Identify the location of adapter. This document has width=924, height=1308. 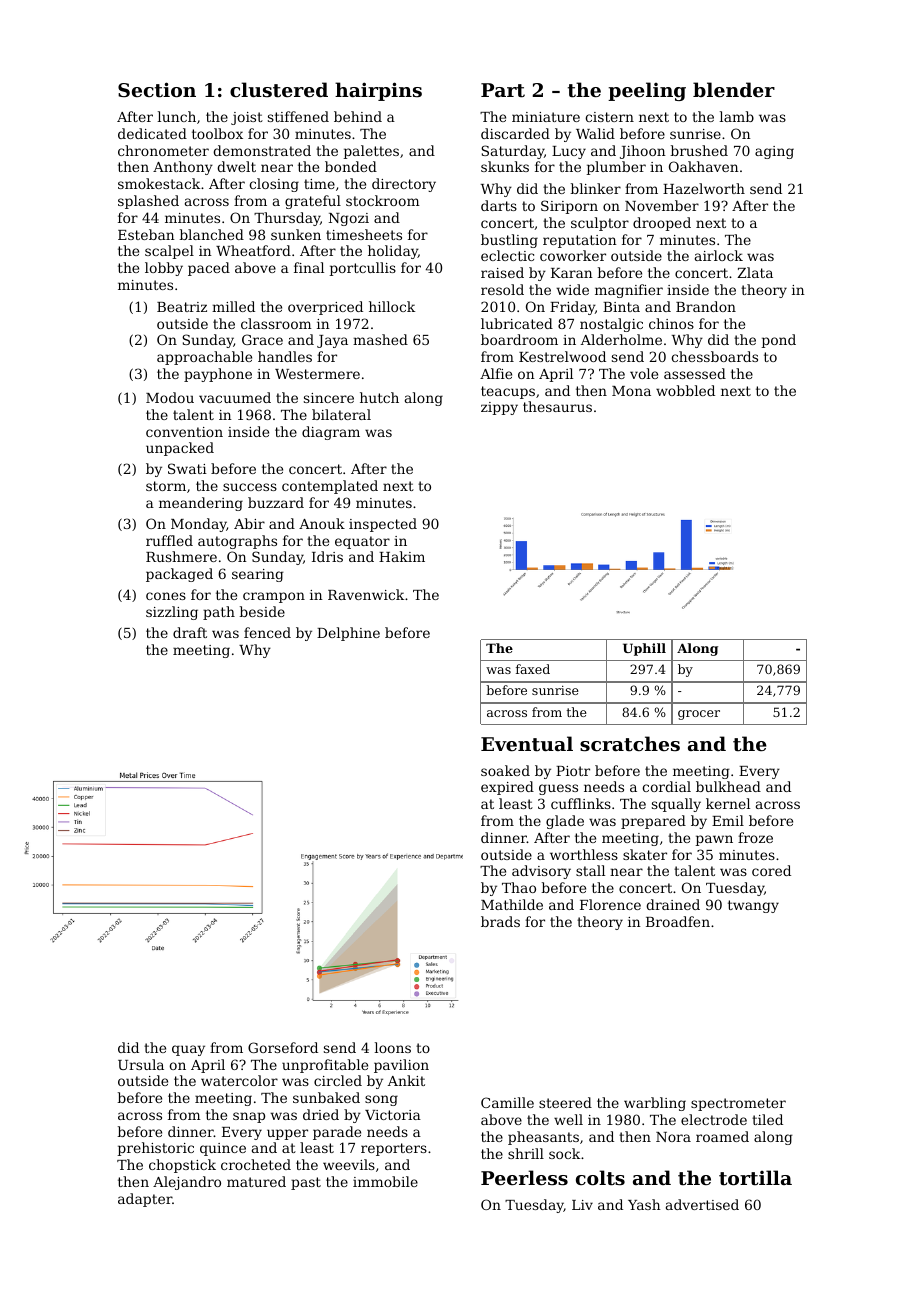
(145, 1200).
